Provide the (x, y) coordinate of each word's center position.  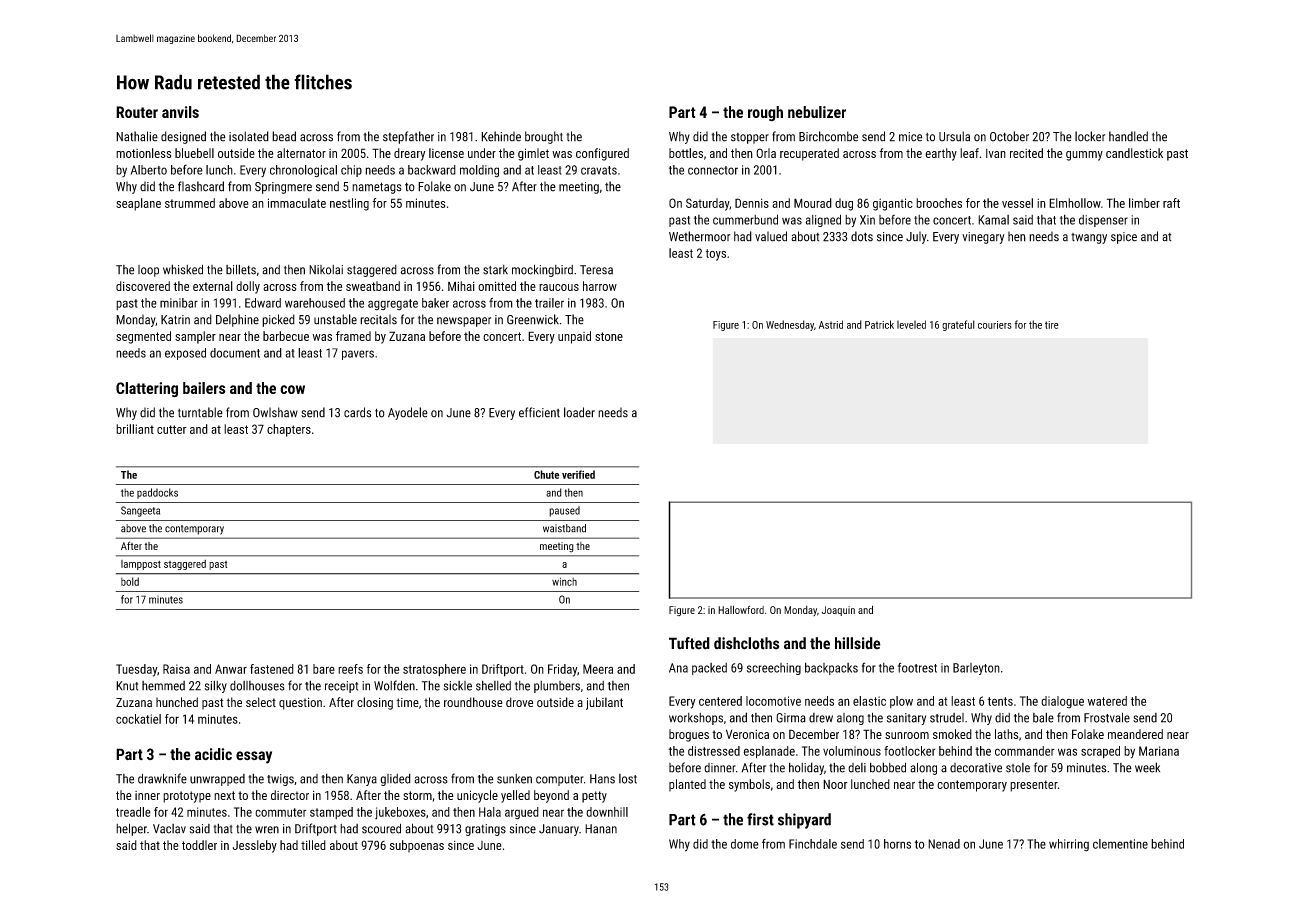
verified (578, 474)
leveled (911, 324)
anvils (180, 112)
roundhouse (473, 702)
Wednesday (790, 325)
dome (745, 844)
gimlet (533, 154)
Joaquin (838, 611)
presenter (1034, 786)
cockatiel (138, 719)
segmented (143, 337)
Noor (835, 784)
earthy (941, 154)
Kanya (362, 780)
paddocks (157, 493)
